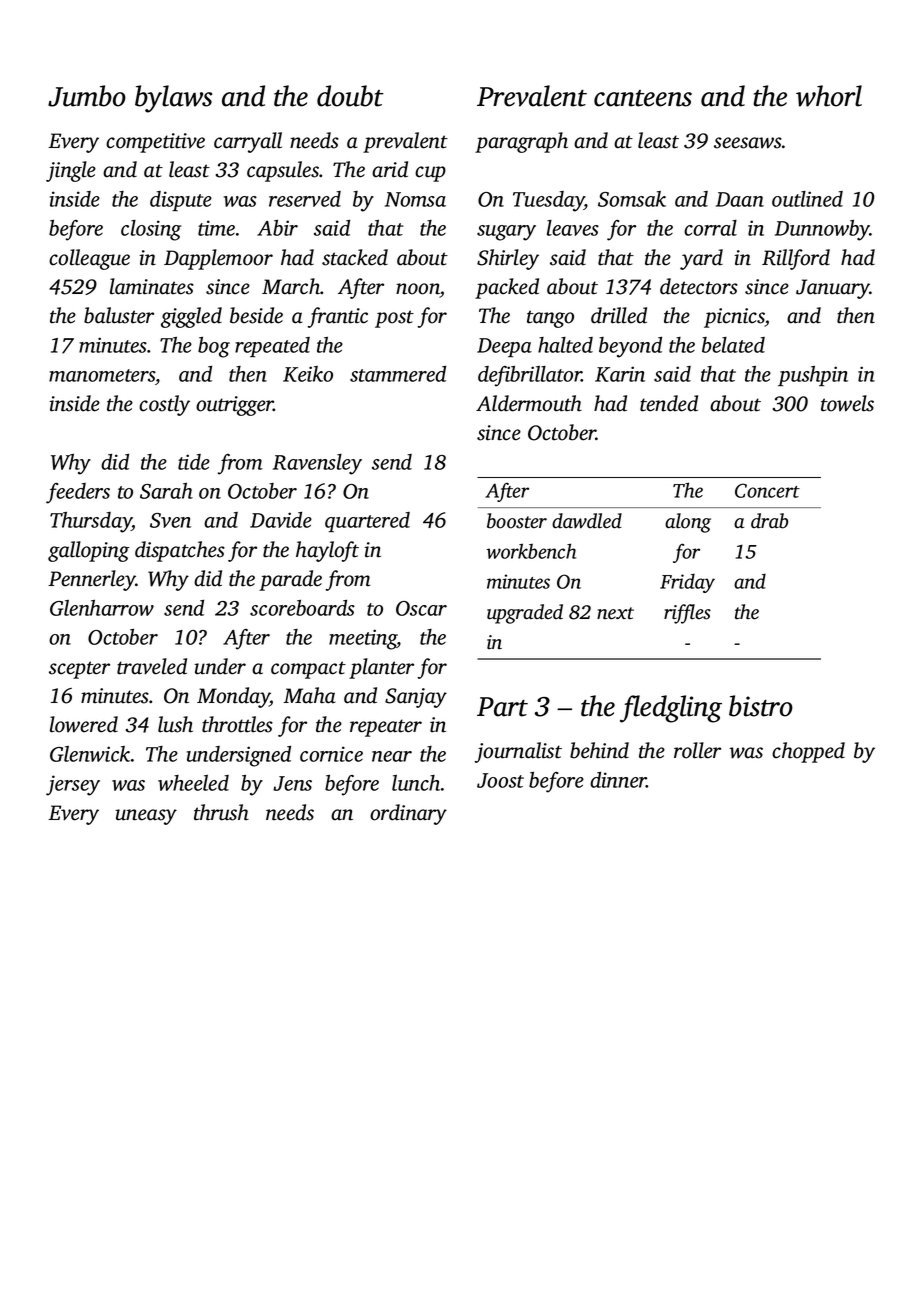 The image size is (924, 1314). I want to click on whorl, so click(829, 96).
